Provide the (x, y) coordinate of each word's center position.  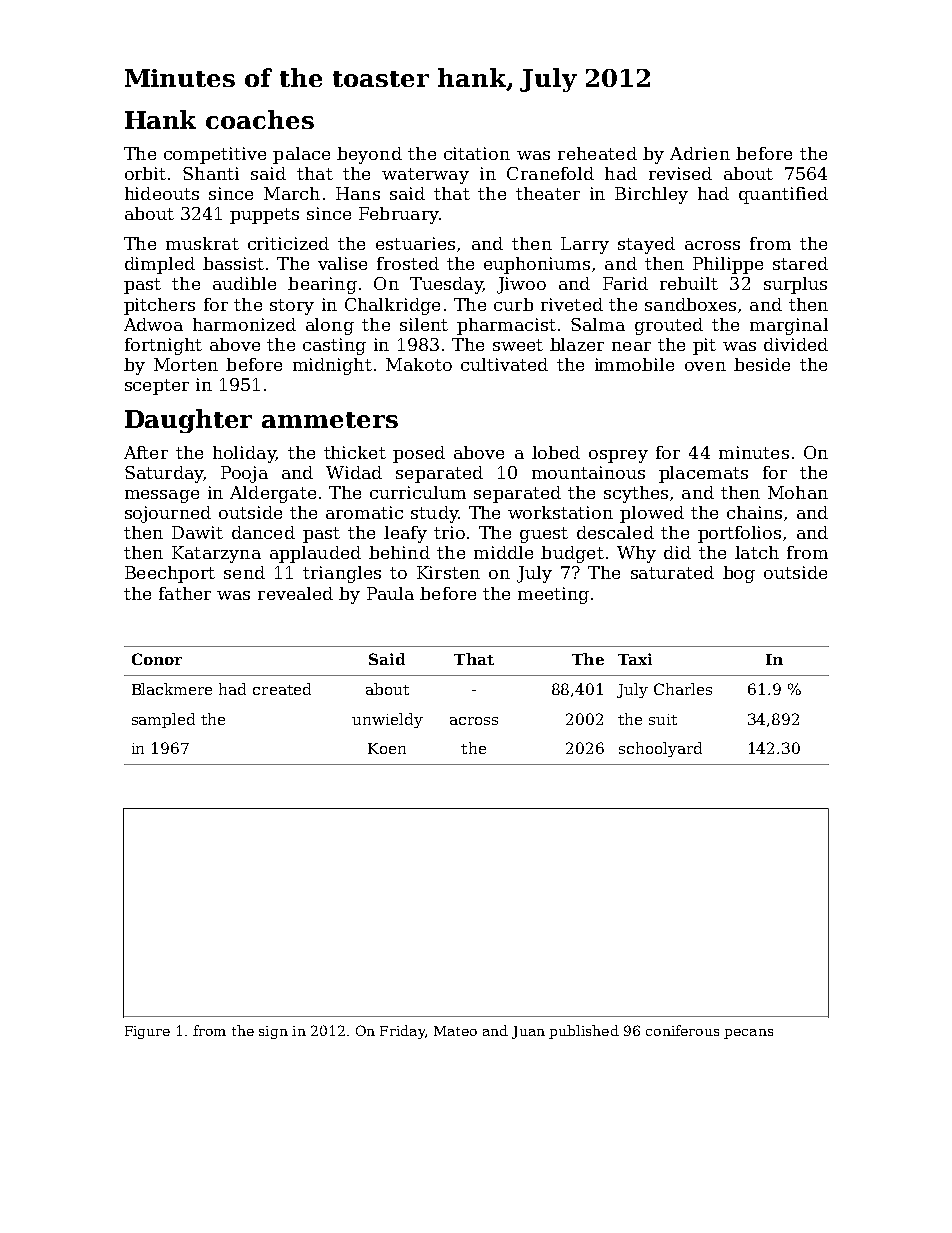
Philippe (728, 265)
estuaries (415, 243)
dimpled (160, 265)
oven (705, 366)
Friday (402, 1032)
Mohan (798, 492)
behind (399, 552)
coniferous (682, 1030)
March (292, 193)
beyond (369, 155)
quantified (783, 195)
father (185, 593)
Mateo (455, 1031)
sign (273, 1032)
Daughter (188, 421)
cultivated (504, 364)
